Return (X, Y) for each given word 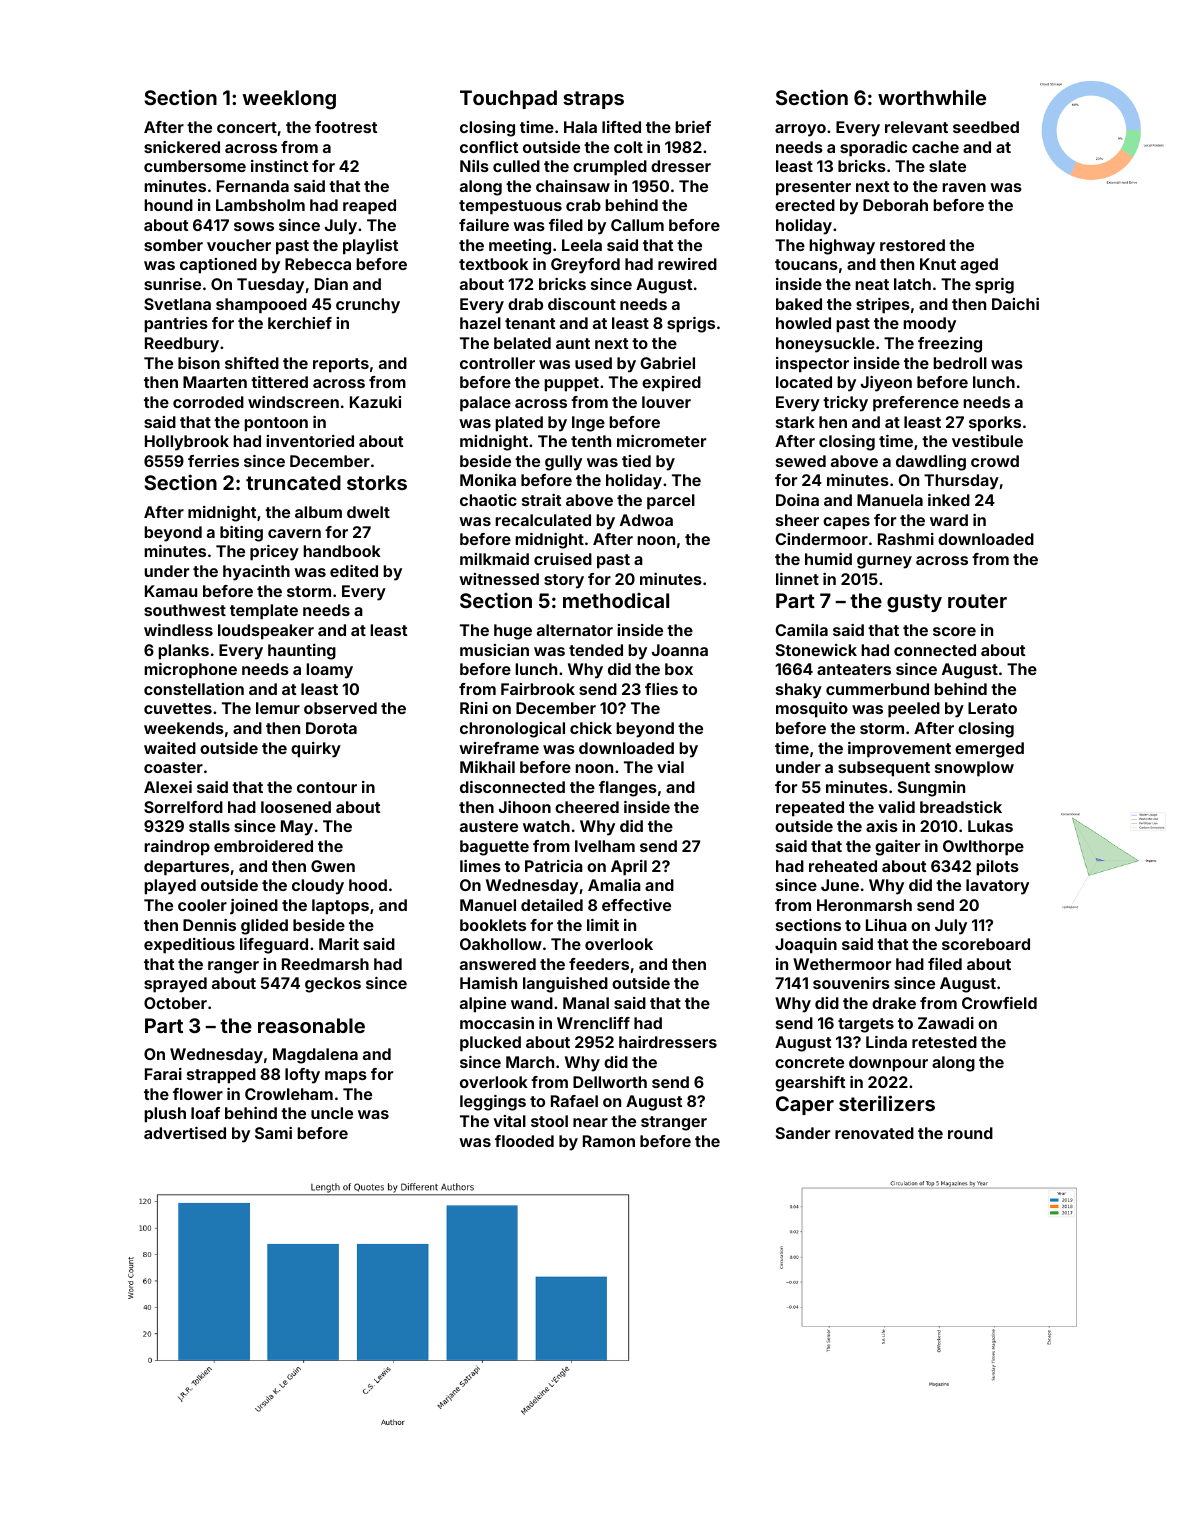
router (977, 601)
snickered (182, 147)
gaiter (897, 848)
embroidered (263, 846)
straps (593, 100)
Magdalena (315, 1056)
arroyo (800, 130)
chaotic (488, 500)
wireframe (499, 748)
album (318, 512)
